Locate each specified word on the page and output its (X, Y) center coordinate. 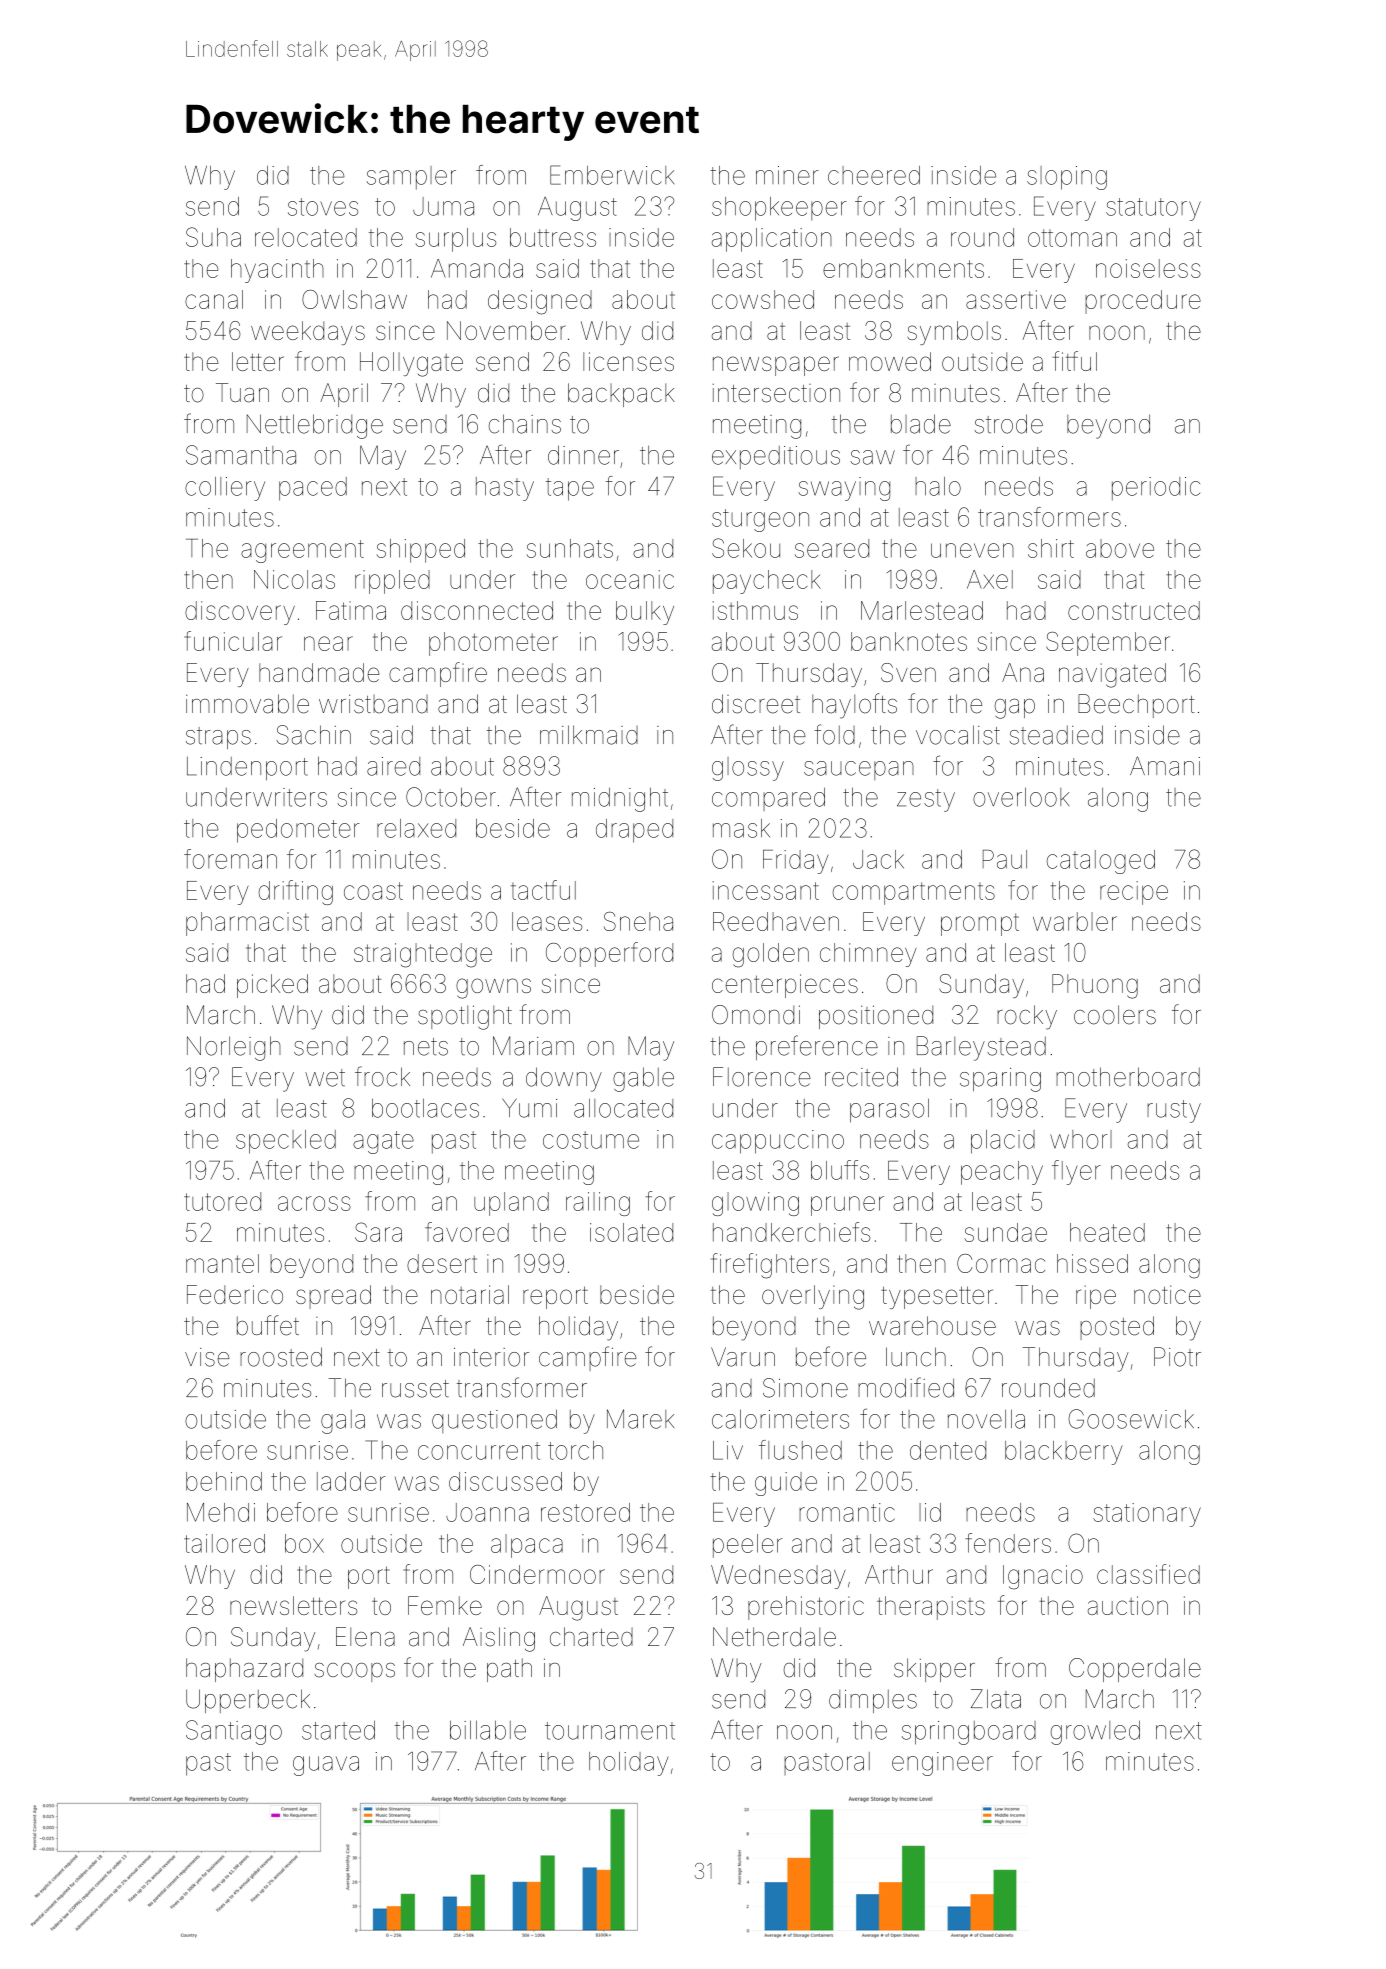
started (338, 1730)
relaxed (416, 828)
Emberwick (612, 175)
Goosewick (1131, 1419)
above (1120, 548)
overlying (813, 1297)
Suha (213, 237)
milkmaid (589, 735)
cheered (874, 175)
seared (832, 548)
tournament (610, 1731)
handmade (319, 672)
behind (224, 1481)
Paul (1005, 859)
